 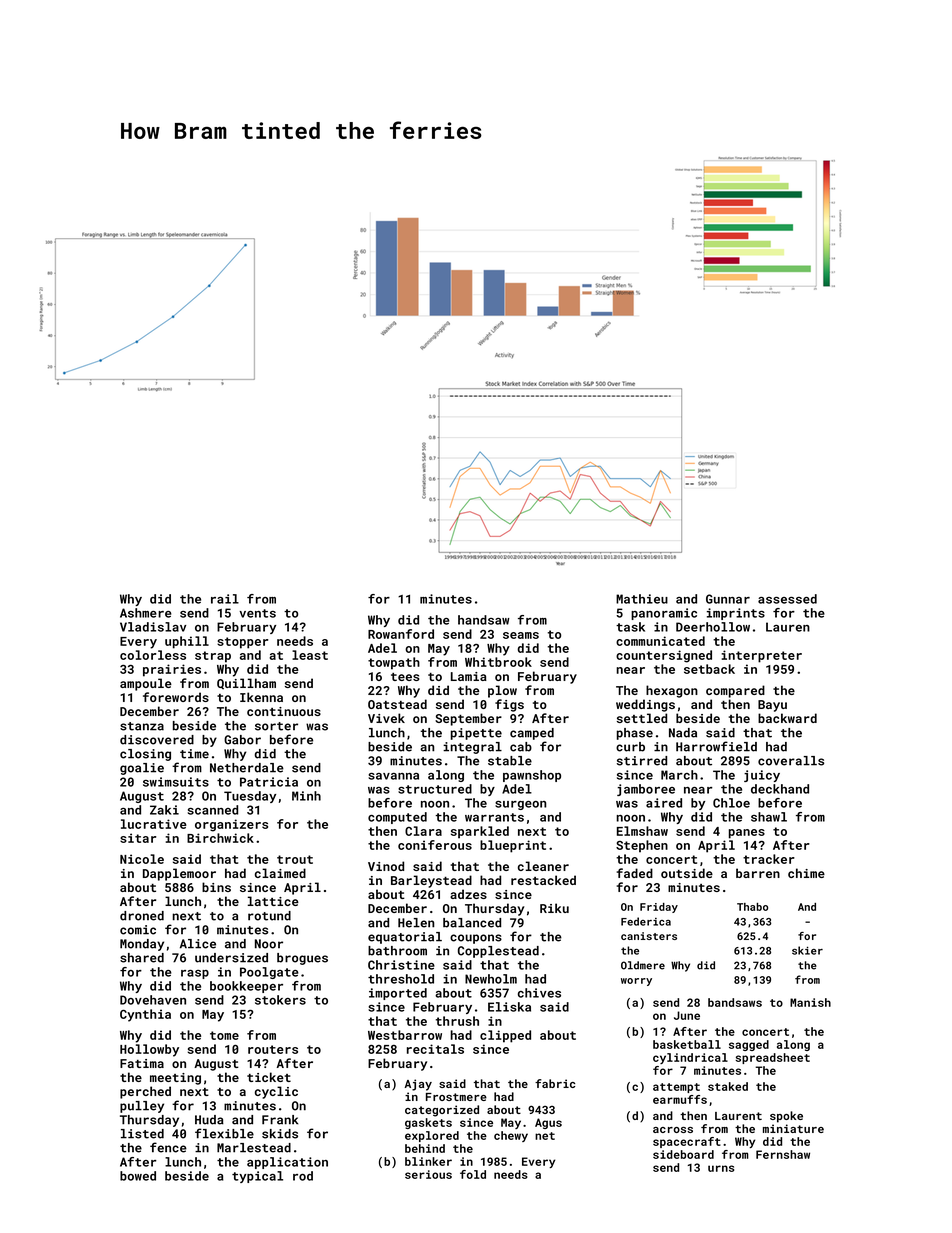 I want to click on lattice, so click(x=273, y=901).
